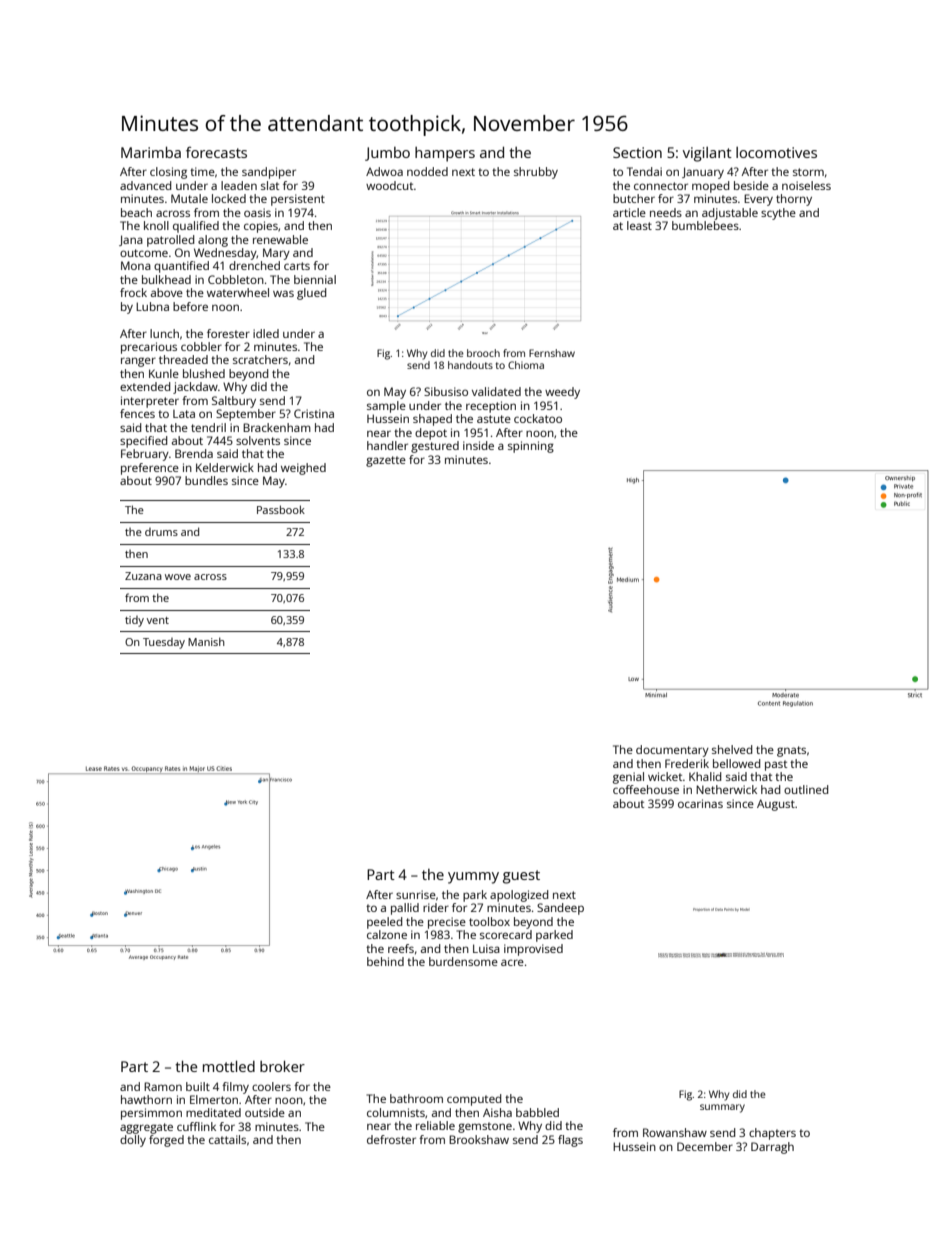 The height and width of the screenshot is (1233, 952). What do you see at coordinates (227, 1139) in the screenshot?
I see `cattails` at bounding box center [227, 1139].
